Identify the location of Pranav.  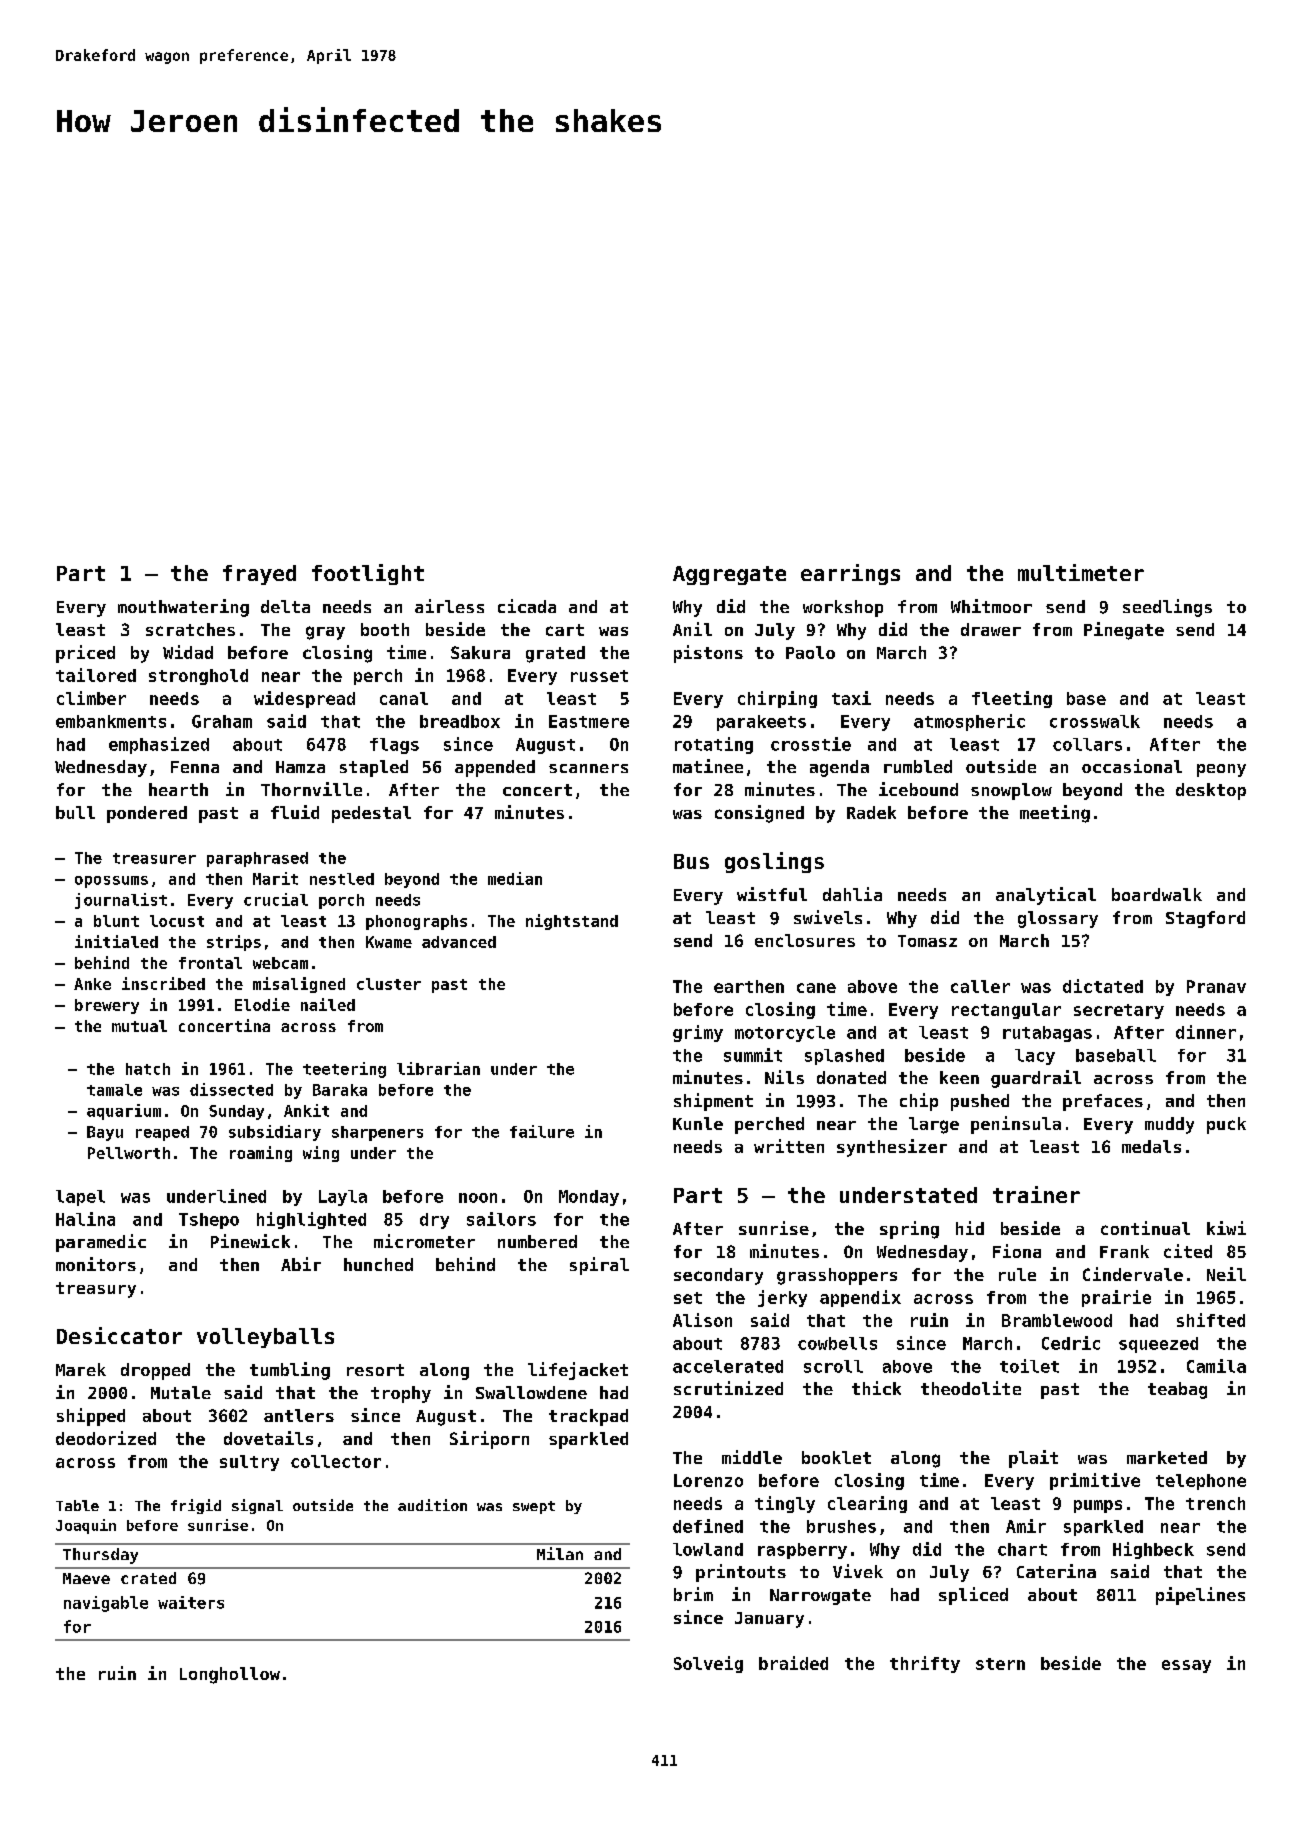
(1216, 986).
